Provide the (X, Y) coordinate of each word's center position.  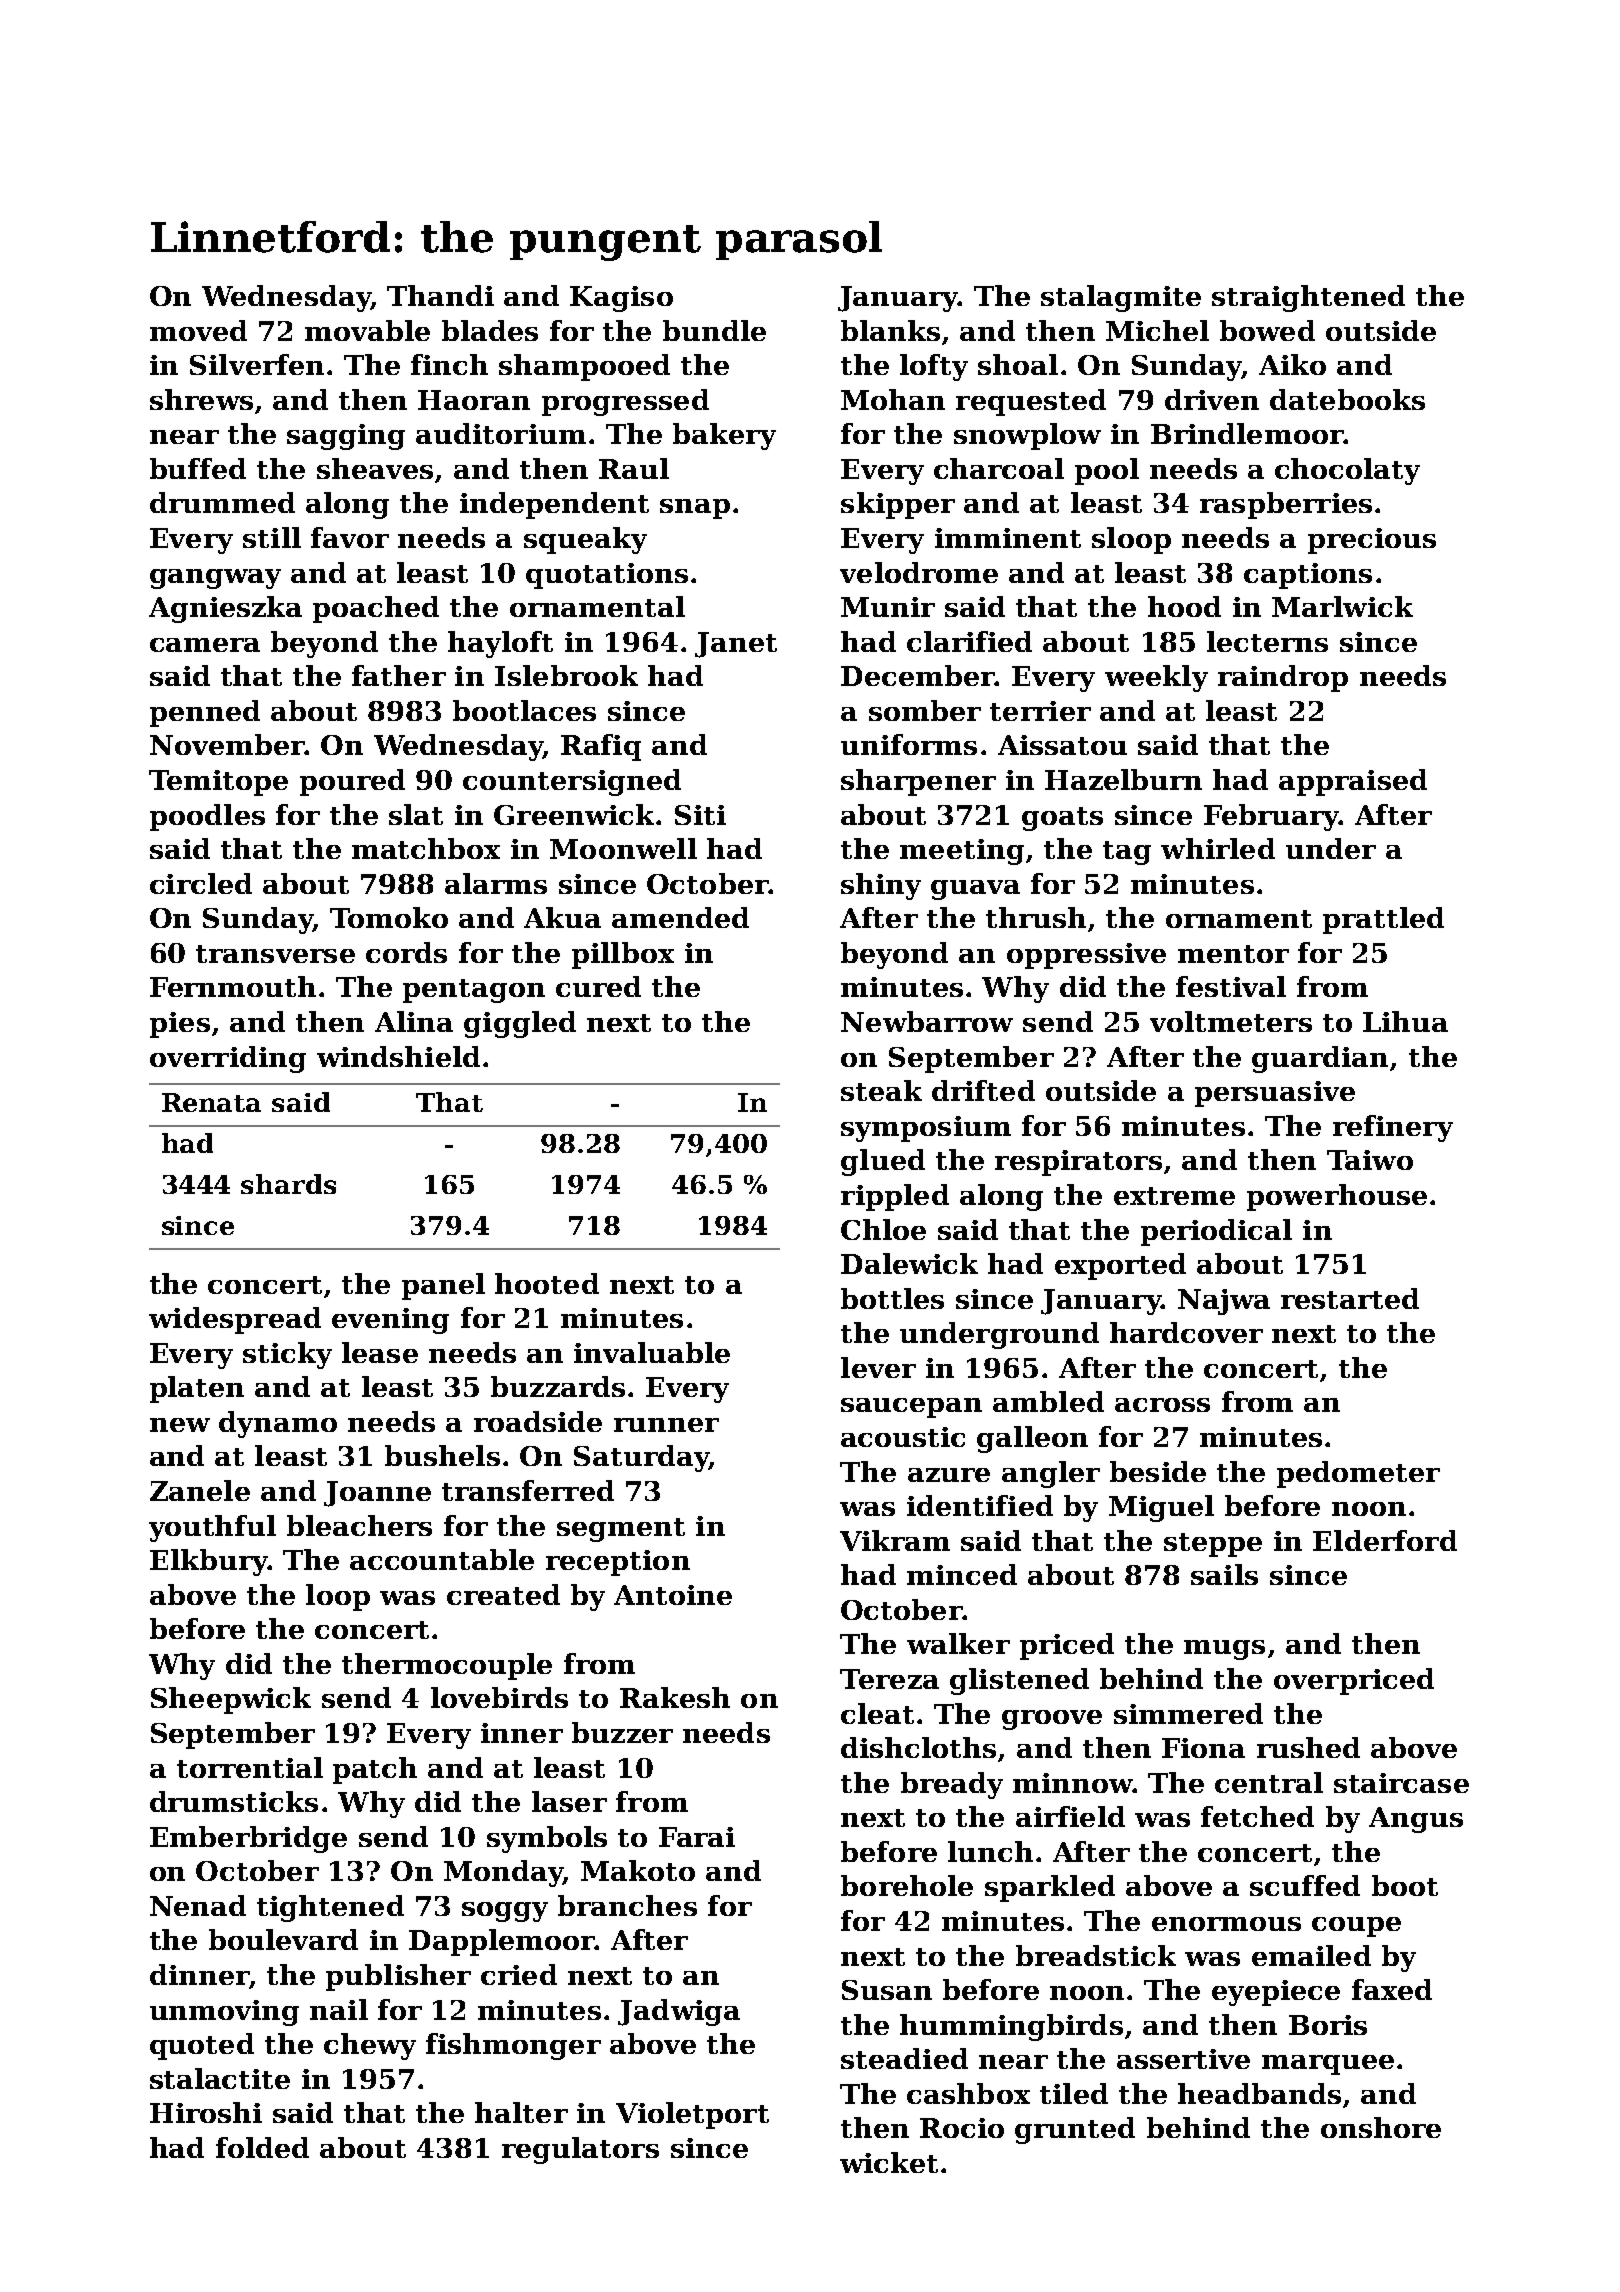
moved (198, 330)
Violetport (692, 2115)
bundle (714, 330)
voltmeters (1231, 1021)
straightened (1308, 298)
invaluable (652, 1352)
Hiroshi (206, 2112)
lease (380, 1352)
